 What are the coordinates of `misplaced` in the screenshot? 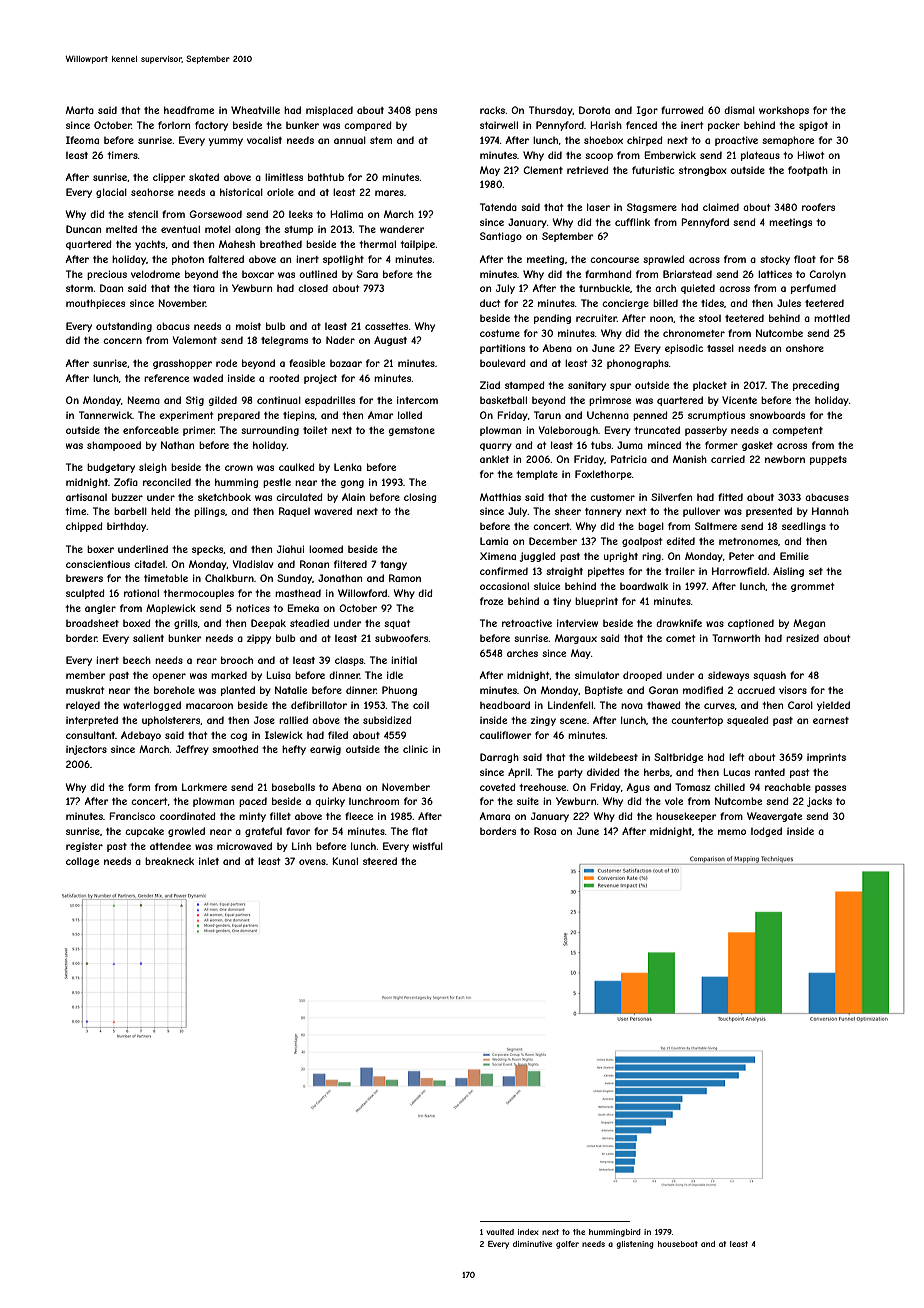 It's located at (329, 111).
